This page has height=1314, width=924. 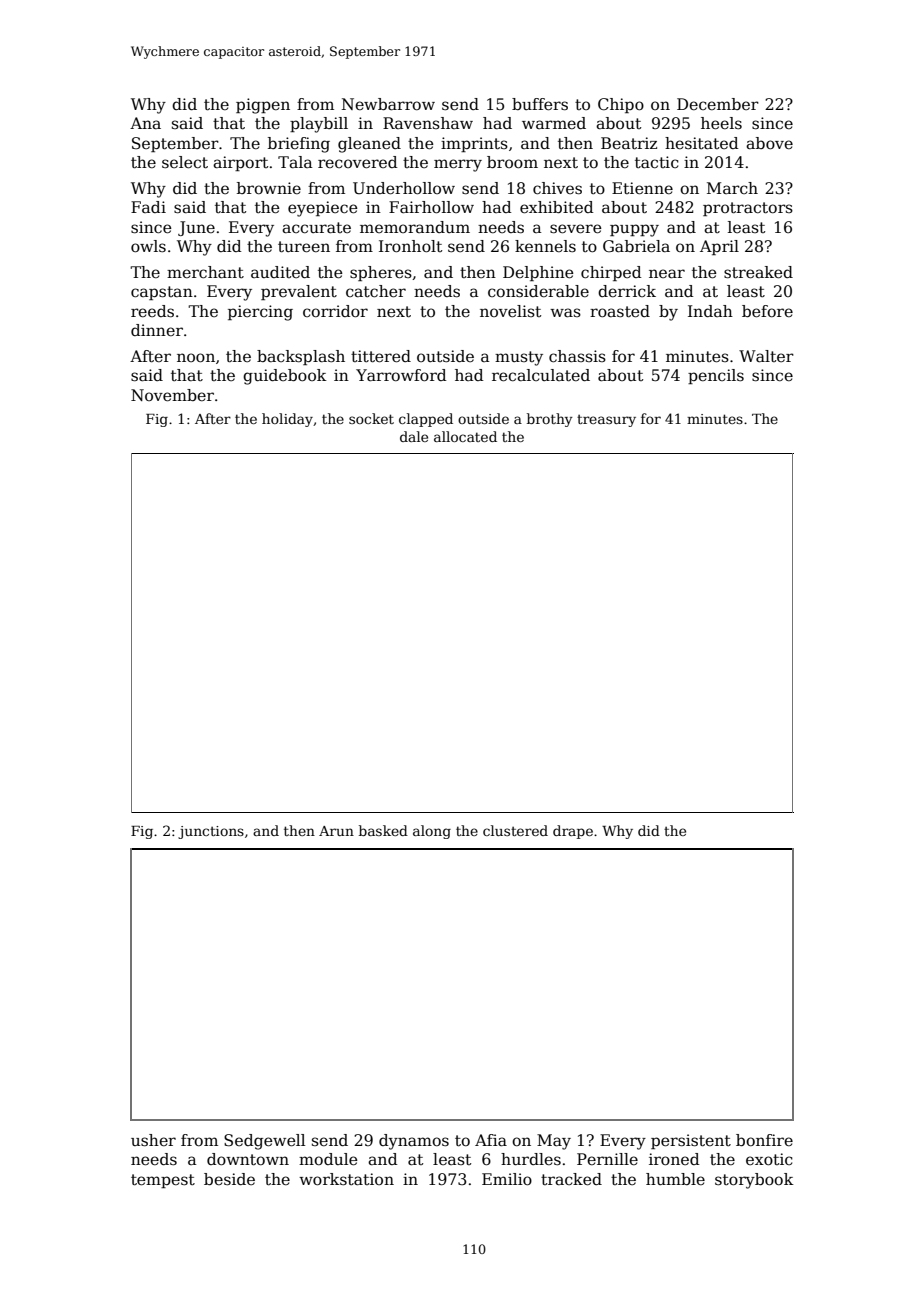 What do you see at coordinates (414, 1142) in the page?
I see `dynamos` at bounding box center [414, 1142].
